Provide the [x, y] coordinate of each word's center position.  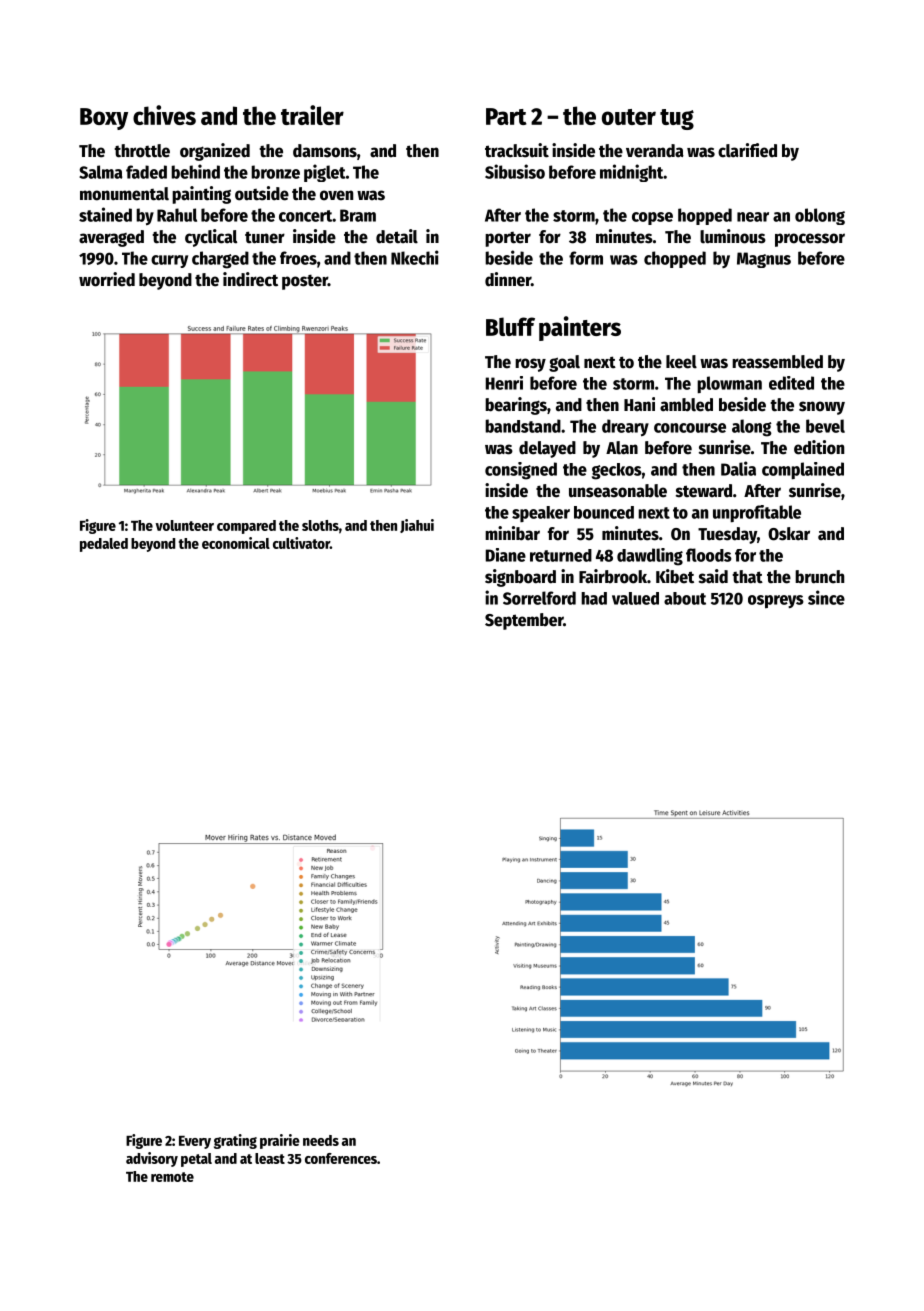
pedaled [104, 545]
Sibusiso [515, 171]
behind [195, 171]
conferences [341, 1158]
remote [172, 1177]
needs [321, 1140]
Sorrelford [539, 598]
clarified [747, 150]
